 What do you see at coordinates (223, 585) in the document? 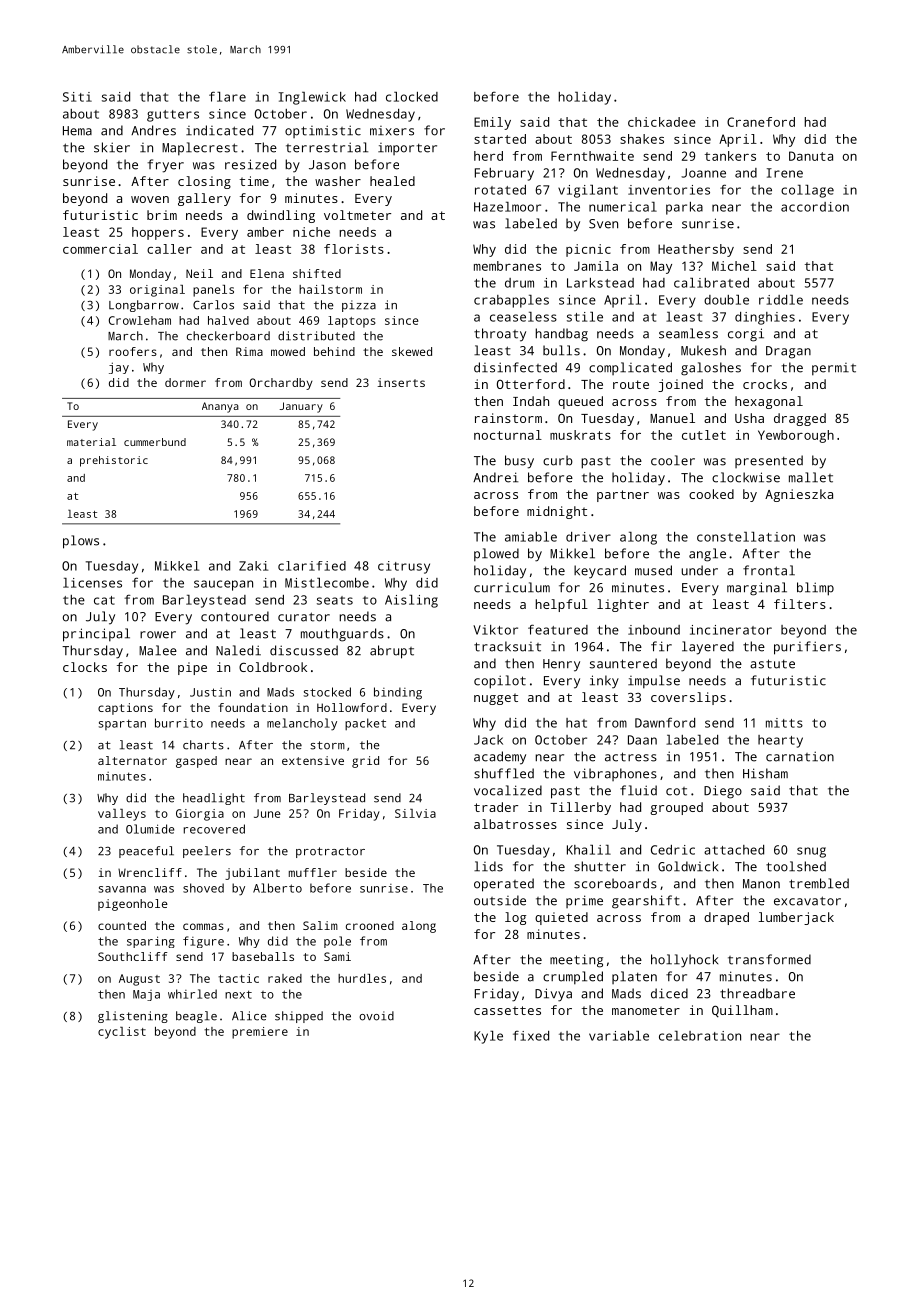
I see `saucepan` at bounding box center [223, 585].
